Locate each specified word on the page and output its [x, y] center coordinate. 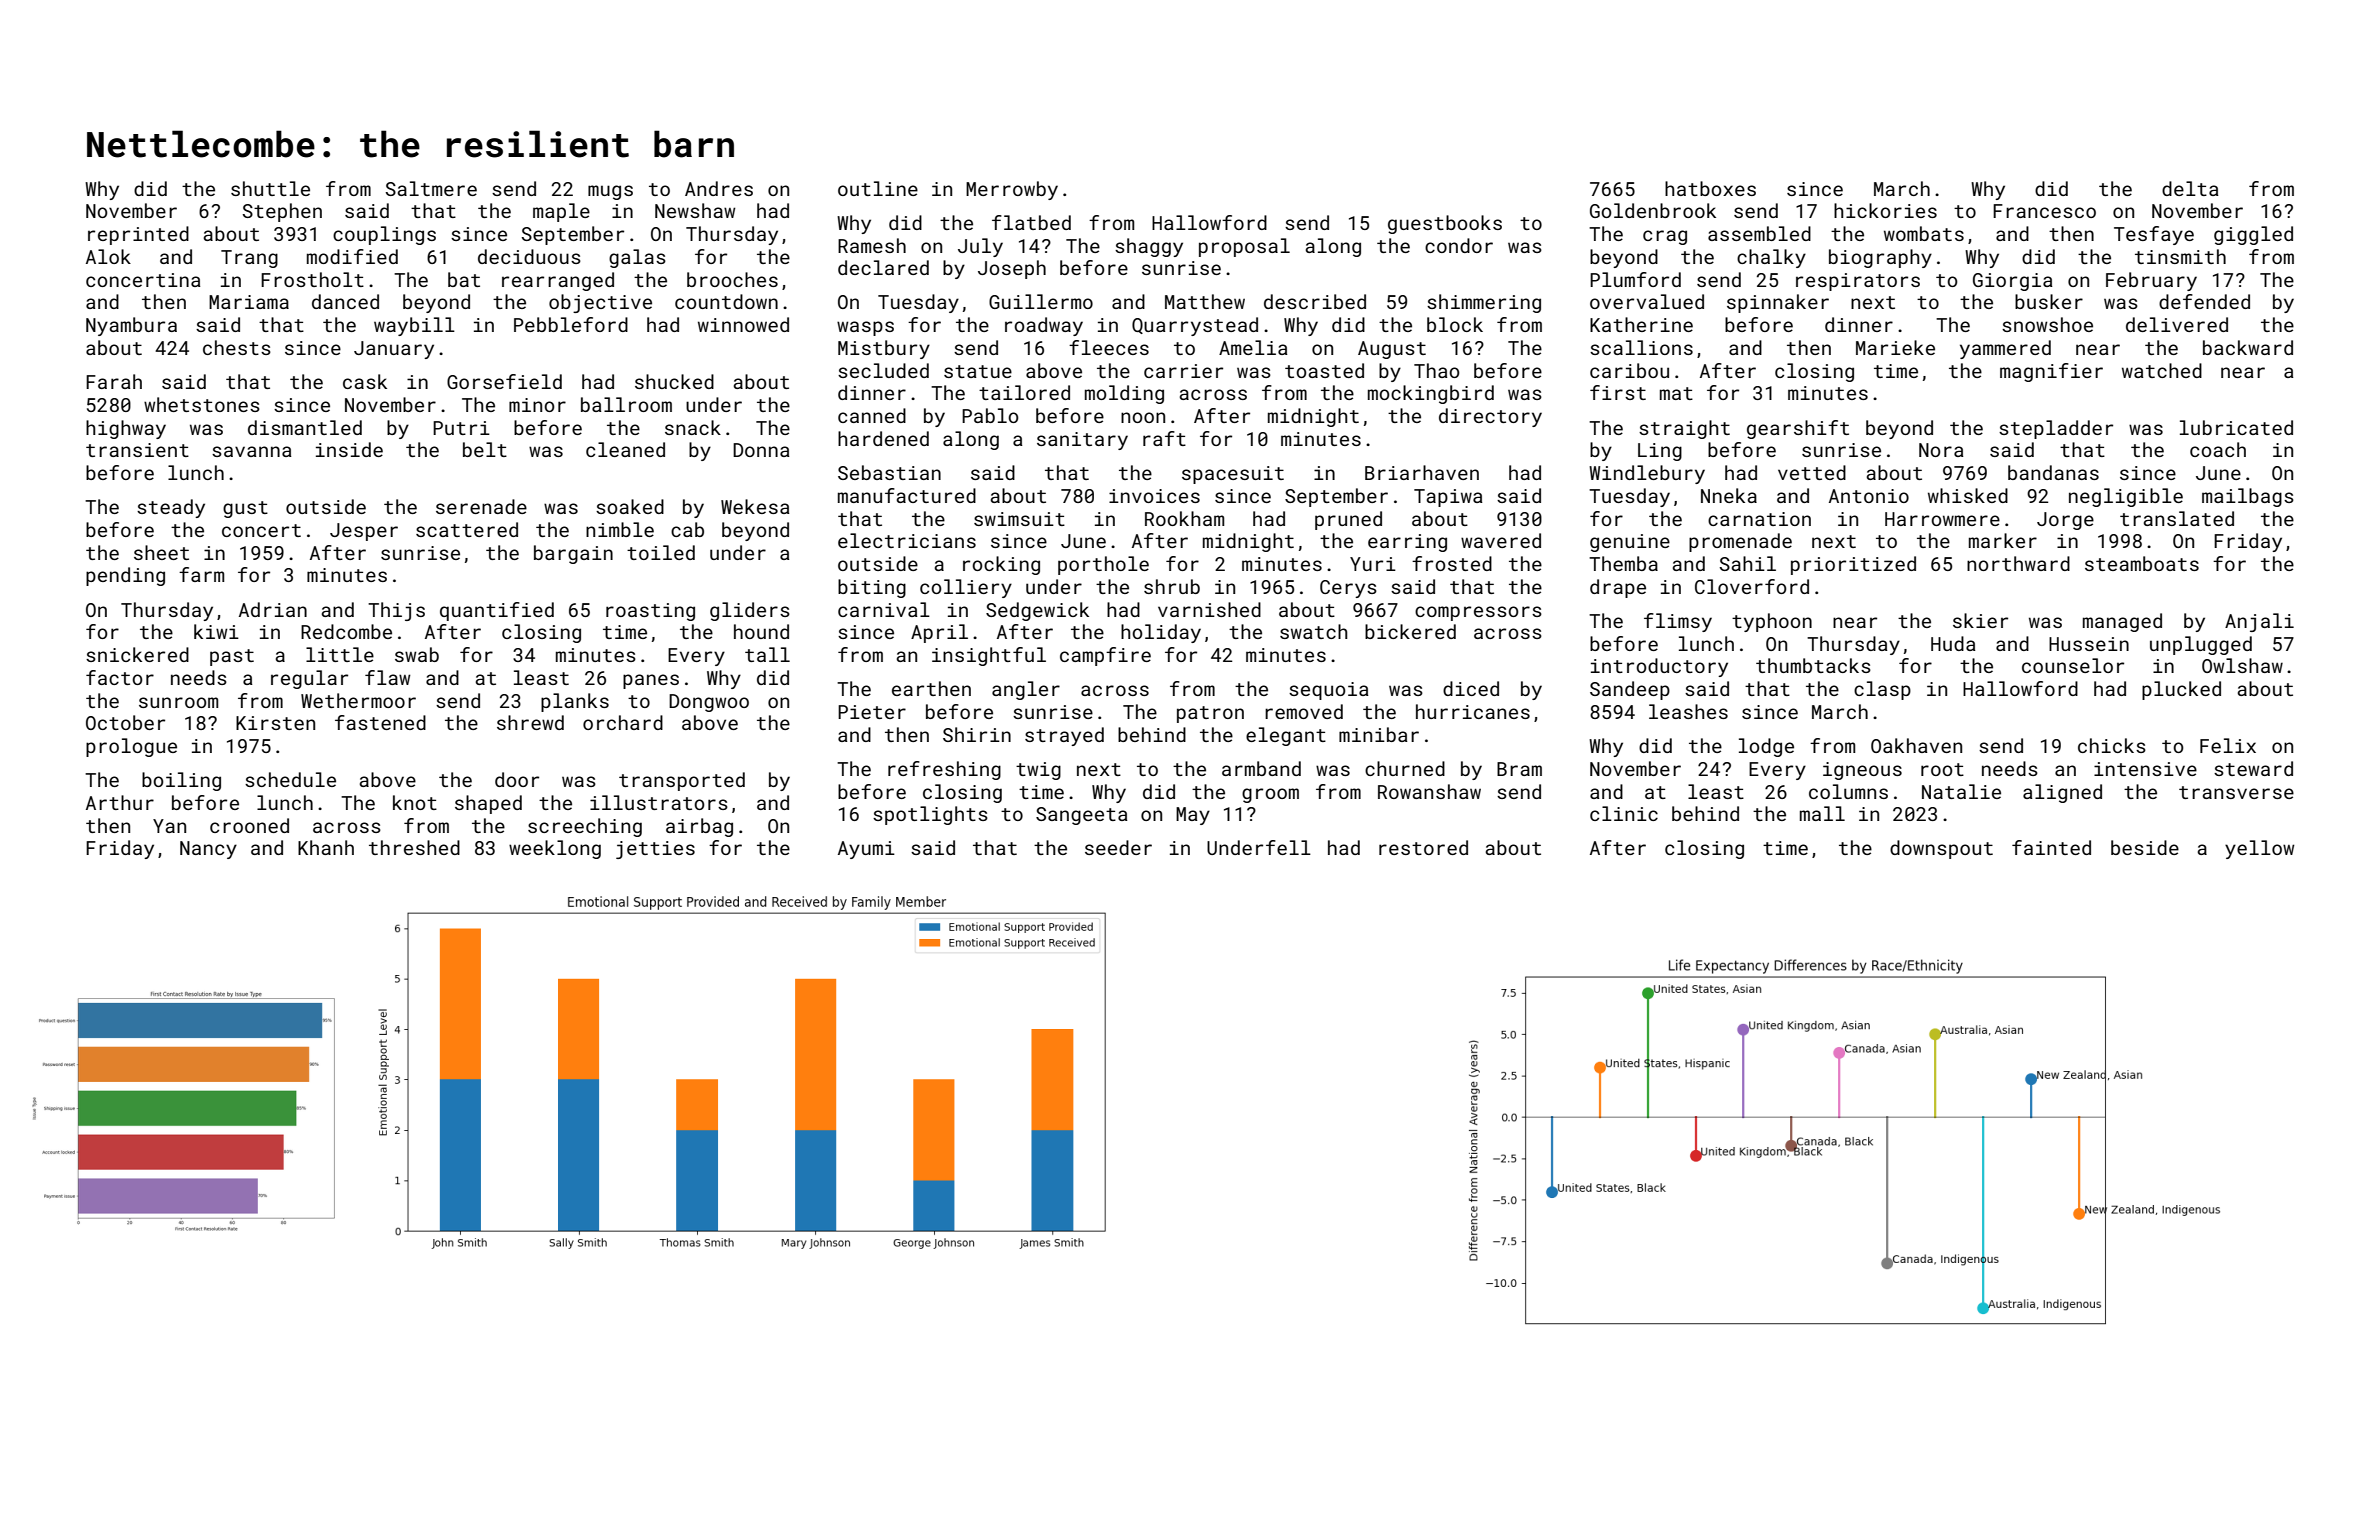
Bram [1519, 769]
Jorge [2065, 521]
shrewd [530, 722]
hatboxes [1710, 188]
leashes [1688, 711]
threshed [414, 847]
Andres [719, 188]
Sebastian [889, 472]
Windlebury [1647, 474]
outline [878, 188]
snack [693, 427]
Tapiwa [1448, 498]
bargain [573, 554]
